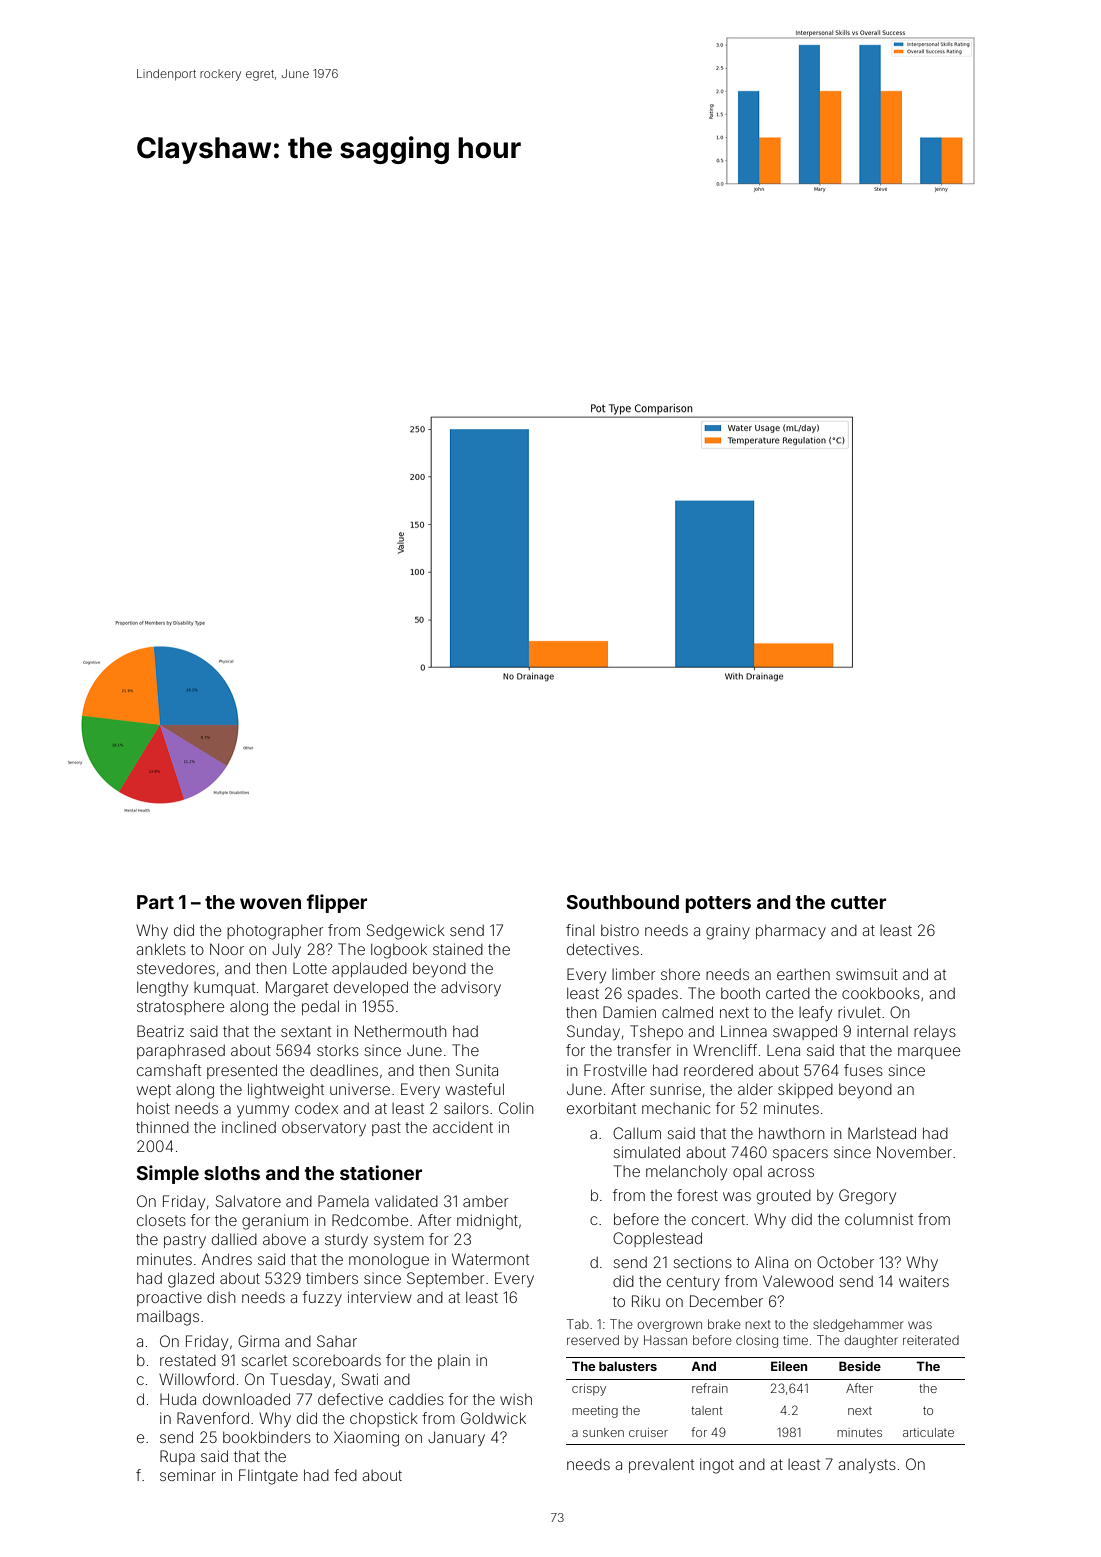  I want to click on Rupa, so click(177, 1457).
